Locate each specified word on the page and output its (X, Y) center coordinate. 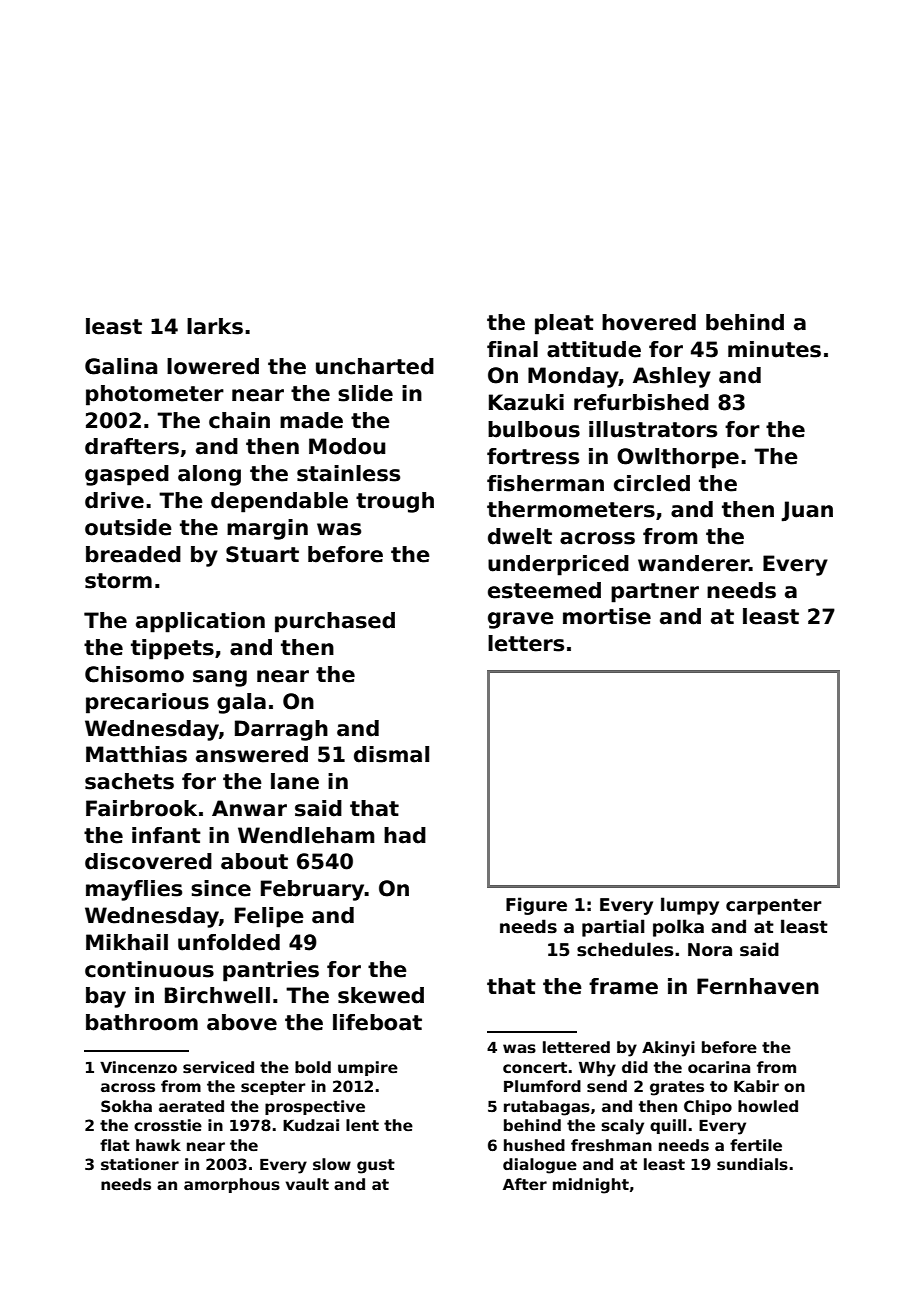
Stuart (262, 554)
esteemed (544, 590)
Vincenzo (138, 1067)
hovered (649, 322)
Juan (807, 511)
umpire (368, 1068)
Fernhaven (758, 986)
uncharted (375, 366)
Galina (121, 366)
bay (106, 997)
